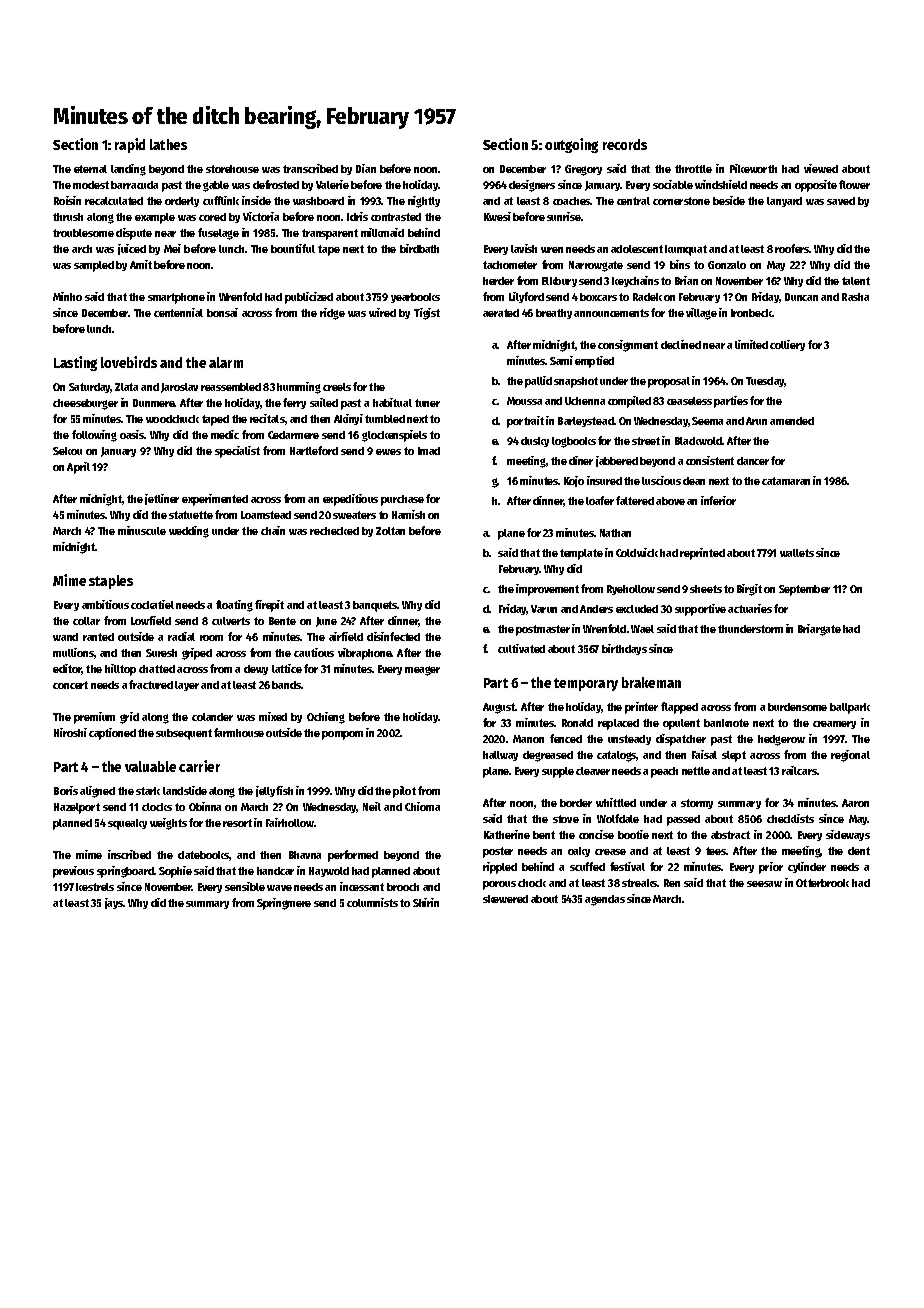 The height and width of the screenshot is (1308, 924). What do you see at coordinates (152, 604) in the screenshot?
I see `cockatiel` at bounding box center [152, 604].
